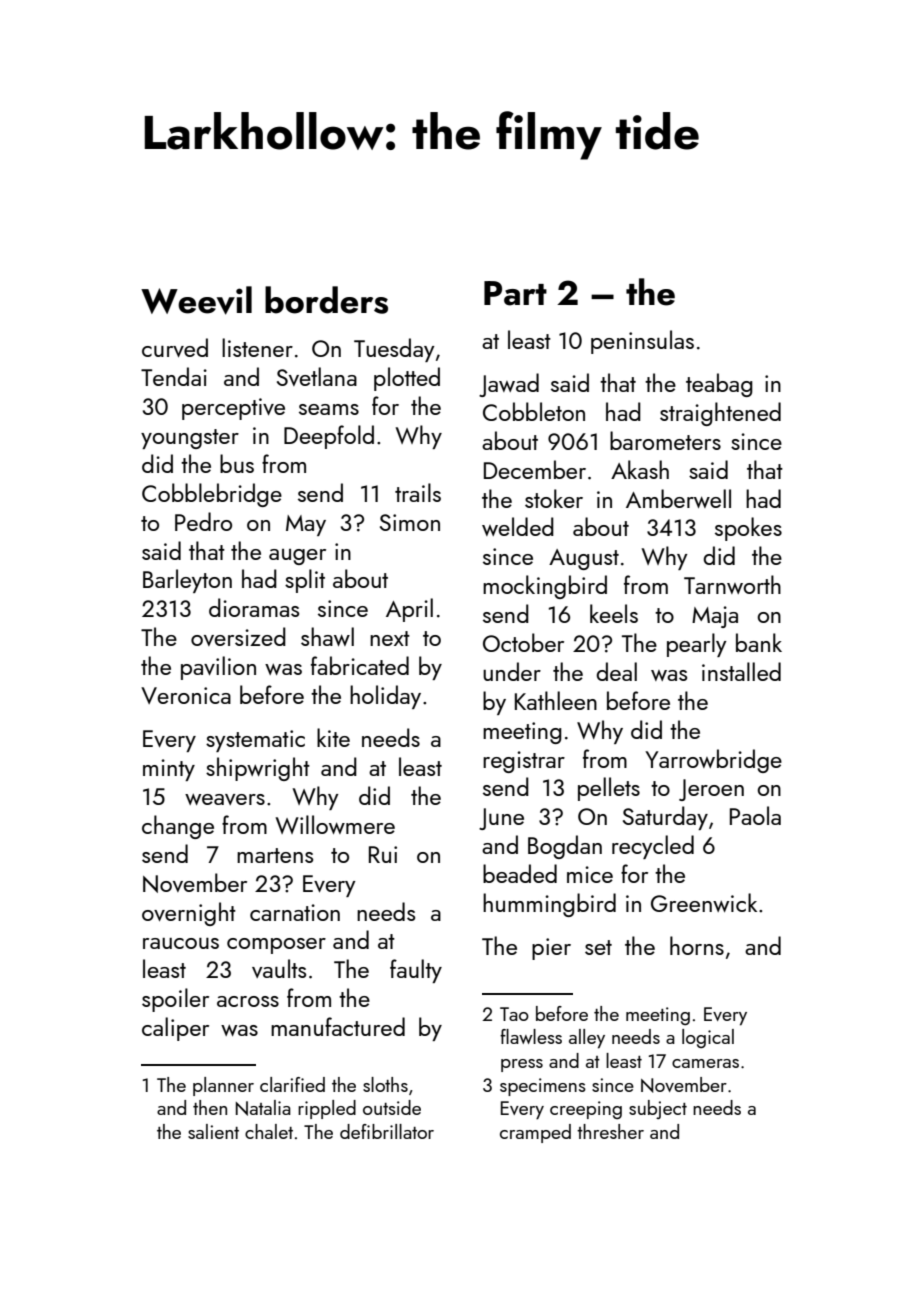 This screenshot has width=924, height=1311. I want to click on Yarrowbridge, so click(713, 761).
